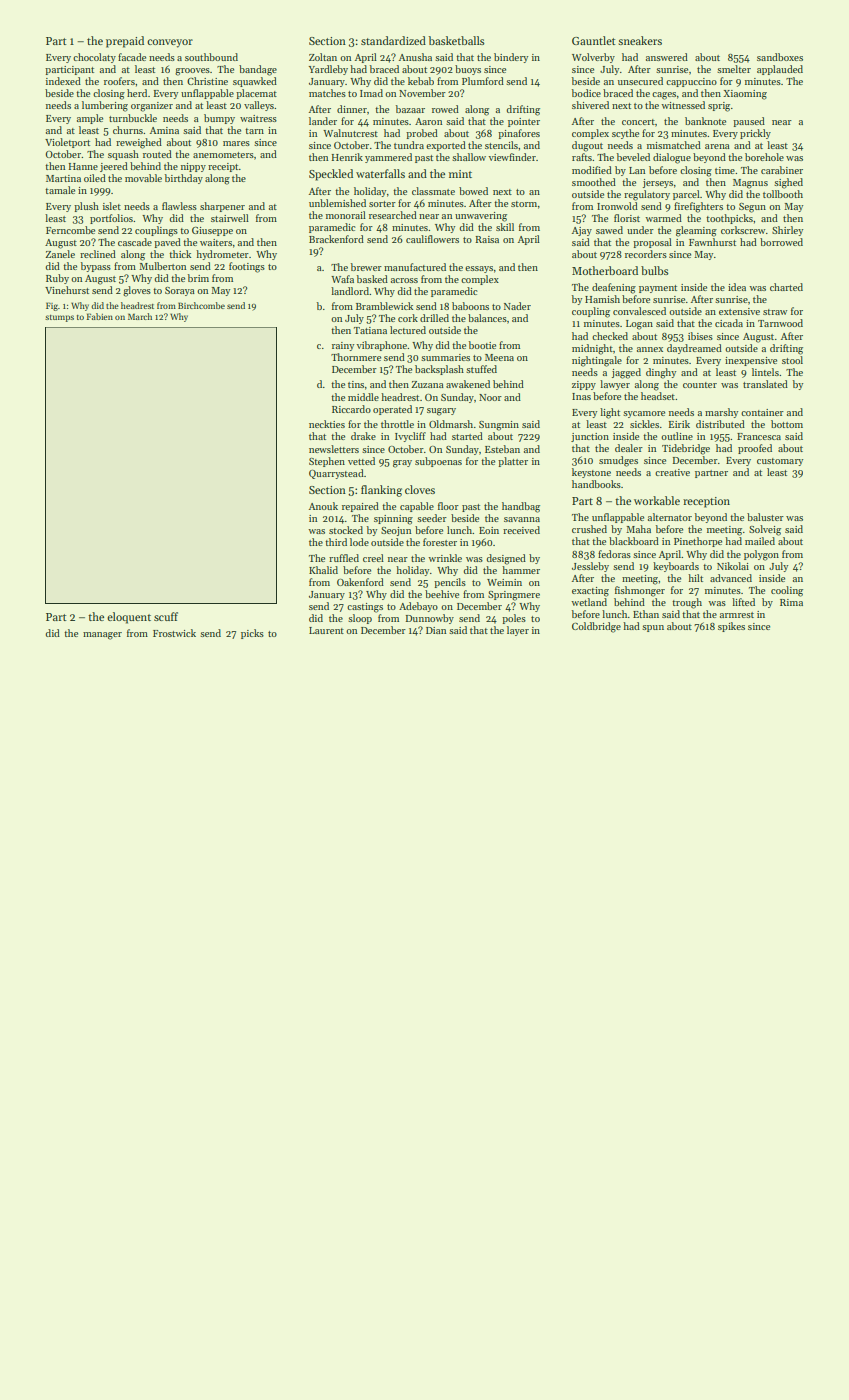 This page has height=1400, width=849. I want to click on Vinehurst, so click(67, 290).
